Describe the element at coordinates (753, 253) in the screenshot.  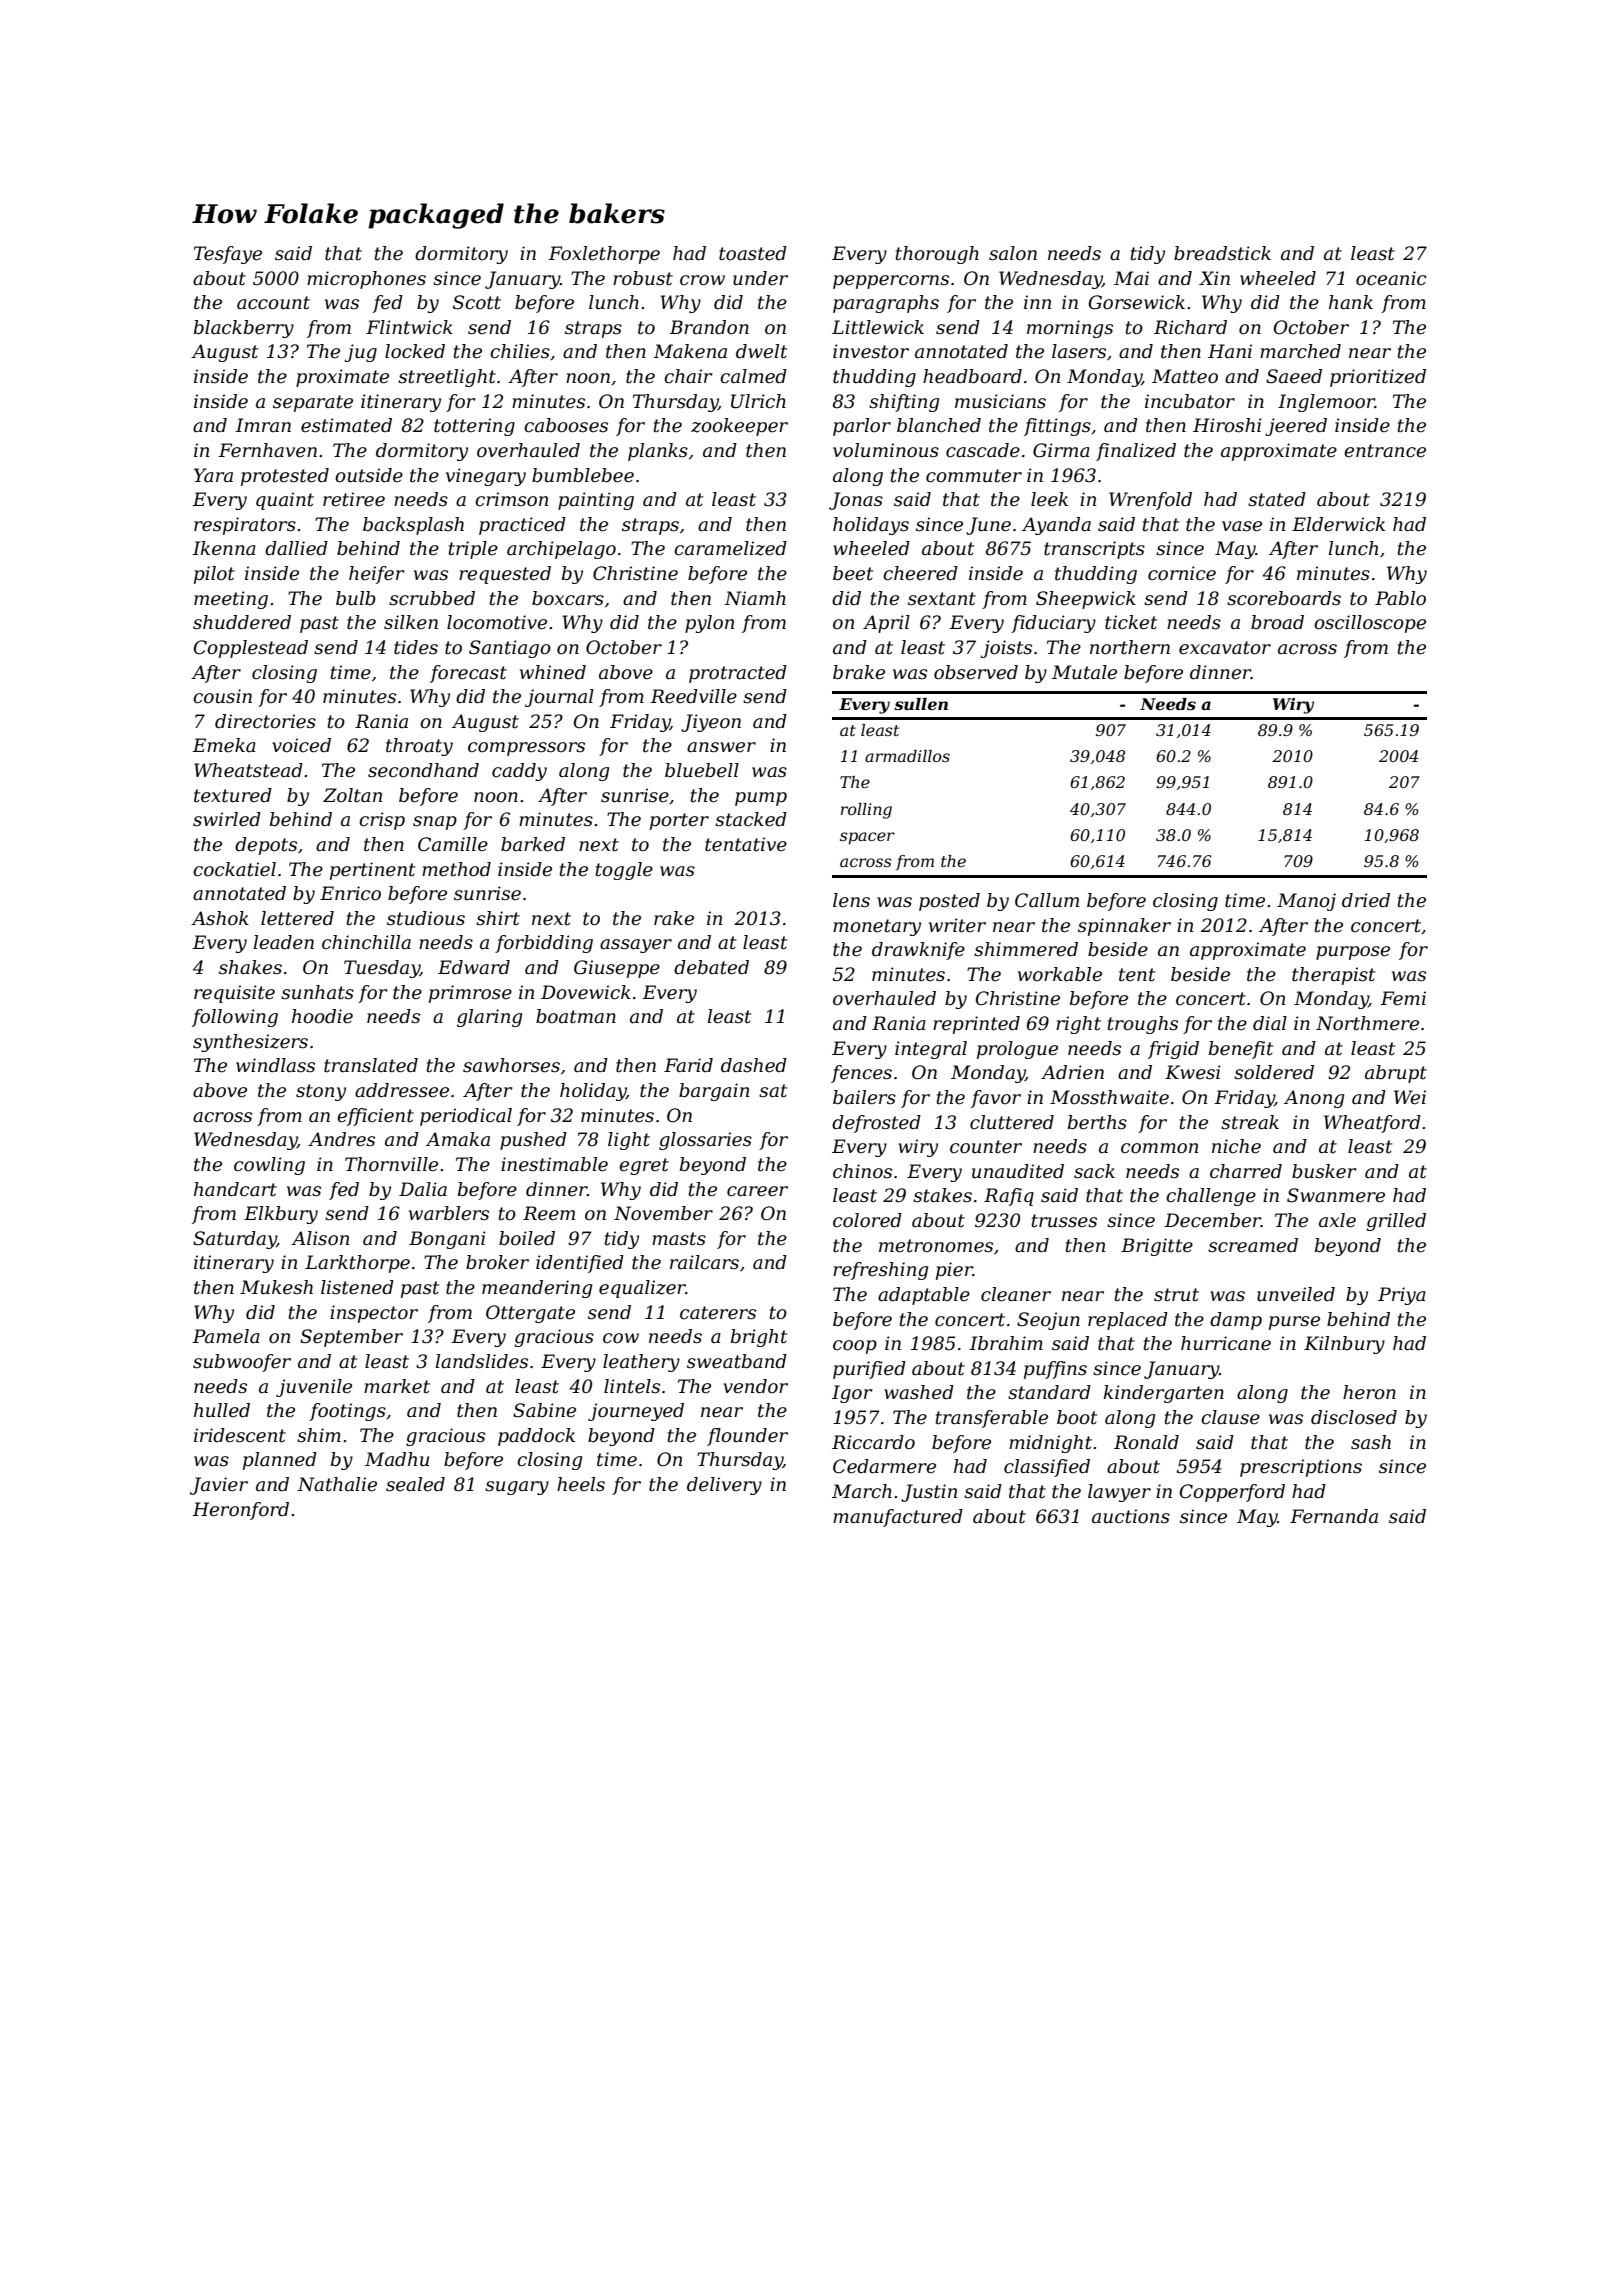
I see `toasted` at that location.
